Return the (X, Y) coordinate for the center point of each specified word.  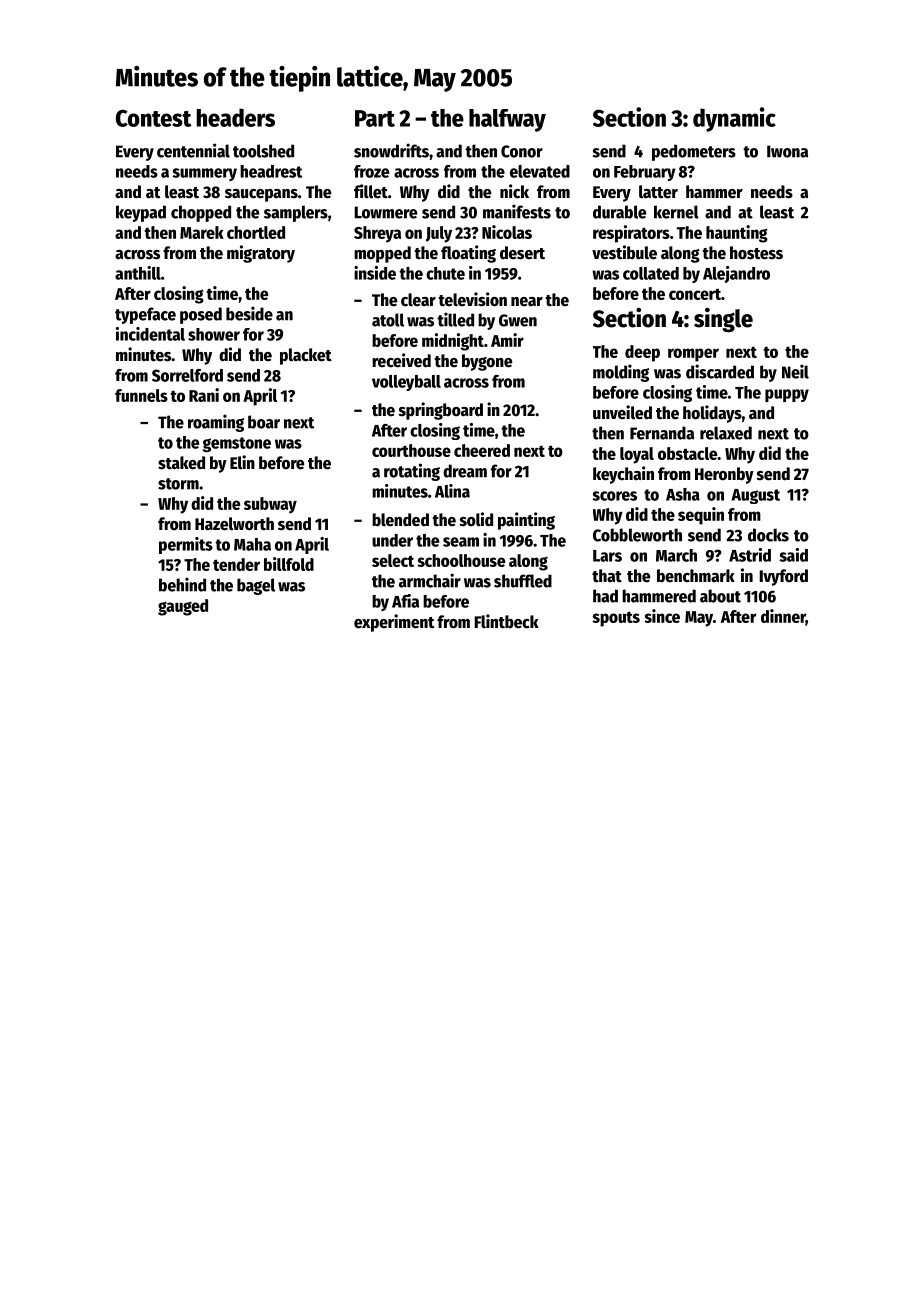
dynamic (734, 119)
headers (236, 117)
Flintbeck (506, 621)
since (662, 616)
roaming (216, 423)
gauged (183, 607)
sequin (701, 516)
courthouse (411, 450)
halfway (507, 120)
